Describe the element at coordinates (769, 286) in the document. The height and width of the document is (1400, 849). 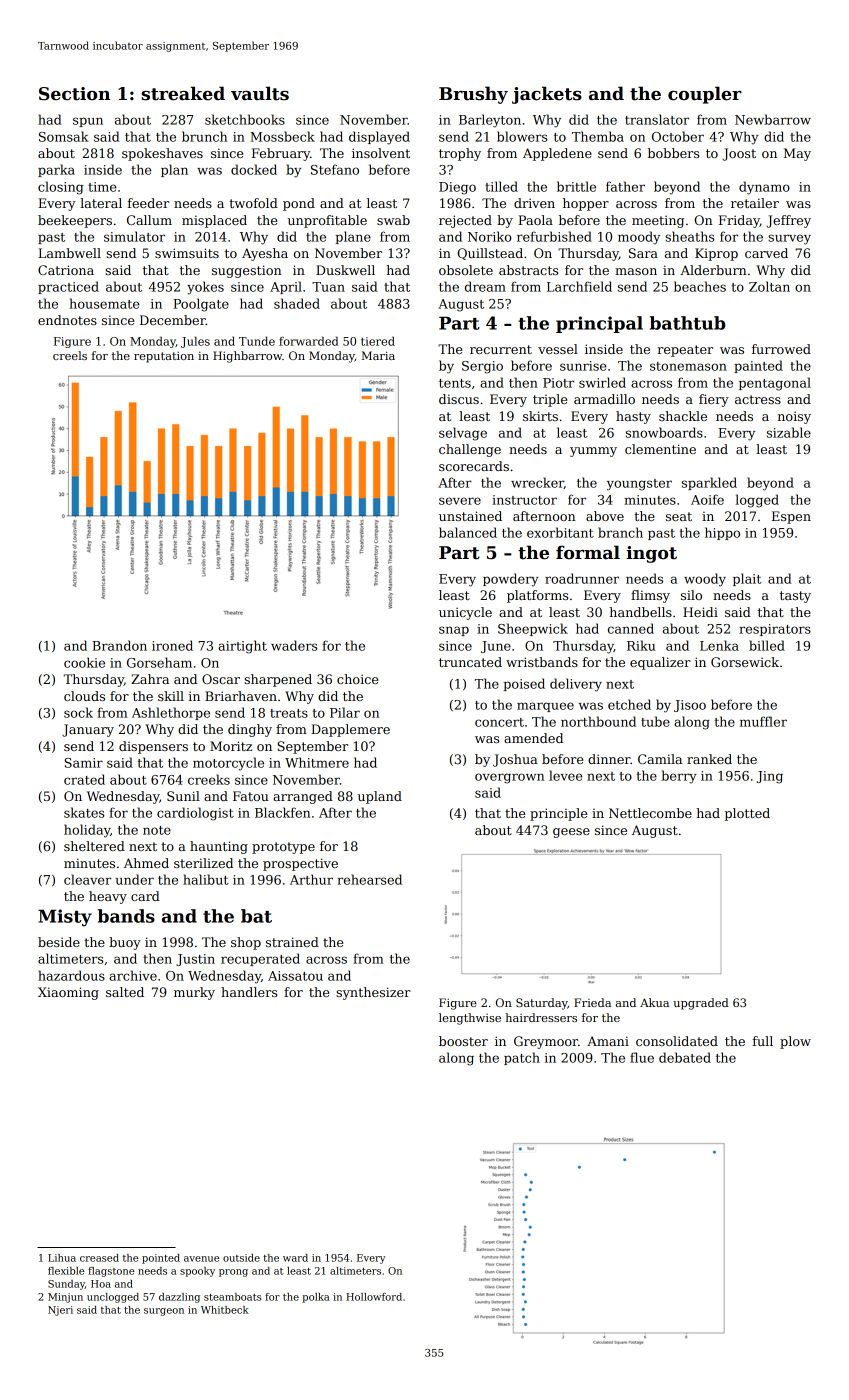
I see `Zoltan` at that location.
